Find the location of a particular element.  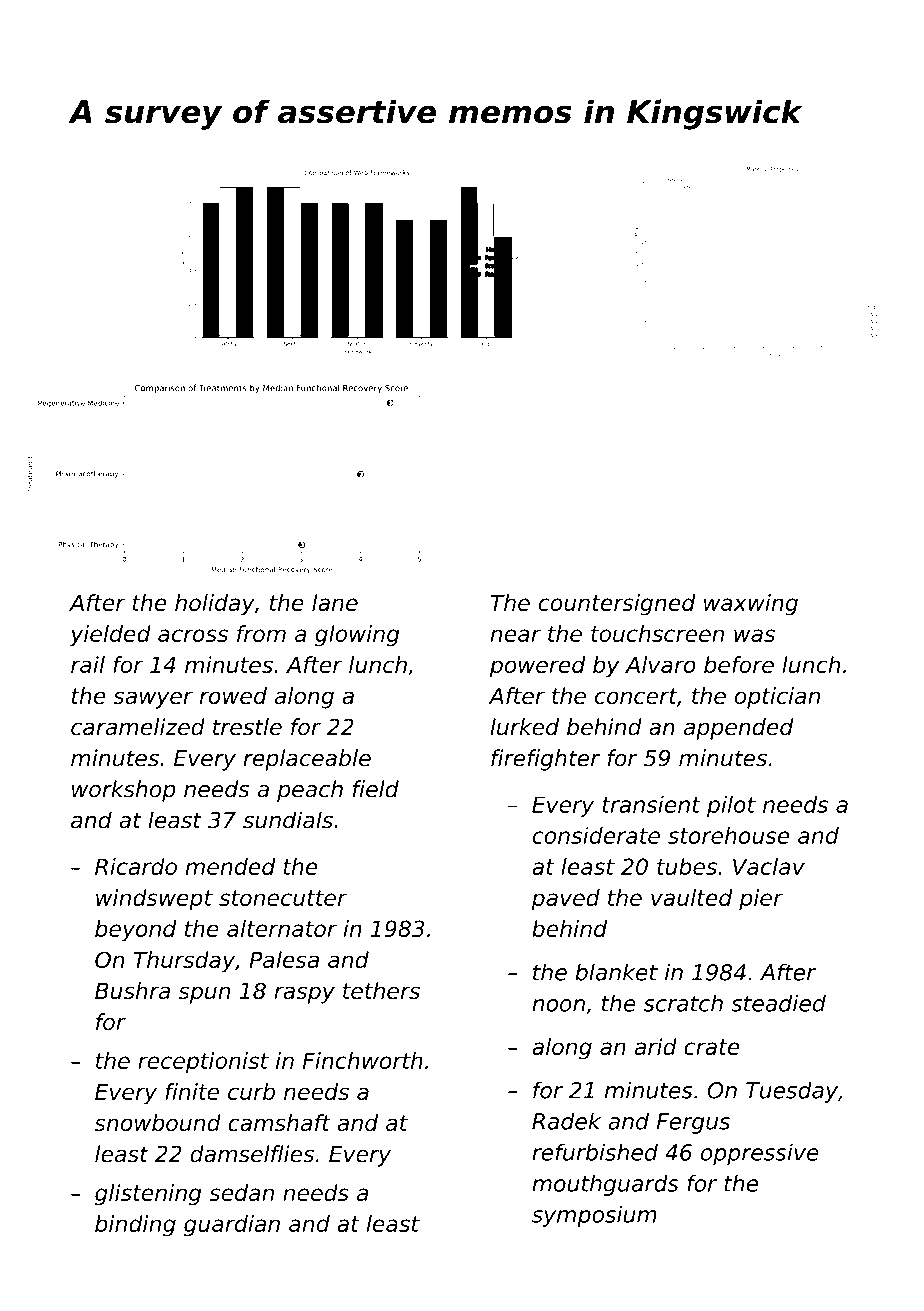

yielded is located at coordinates (110, 636).
